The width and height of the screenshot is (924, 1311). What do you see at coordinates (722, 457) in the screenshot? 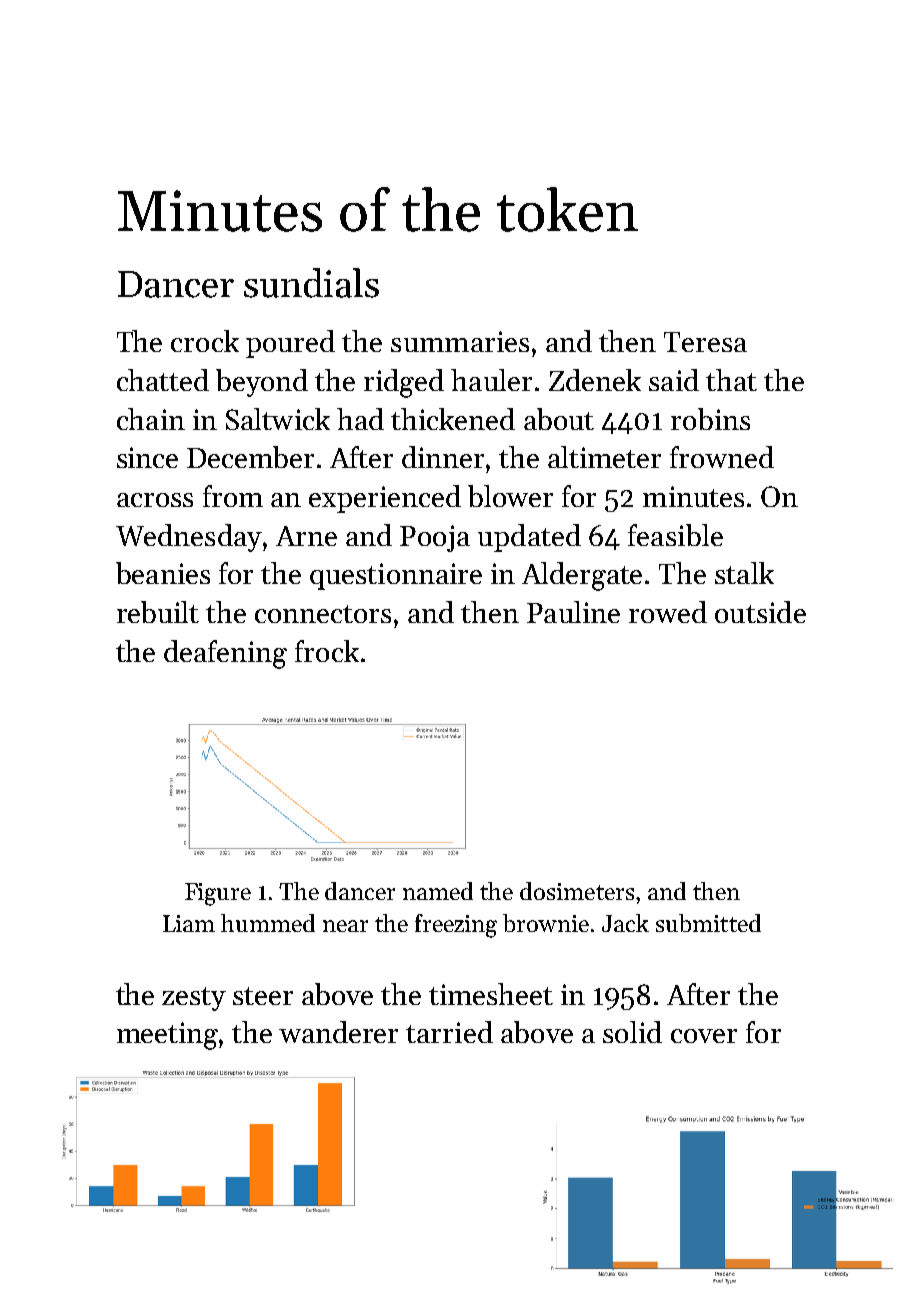
I see `frowned` at bounding box center [722, 457].
